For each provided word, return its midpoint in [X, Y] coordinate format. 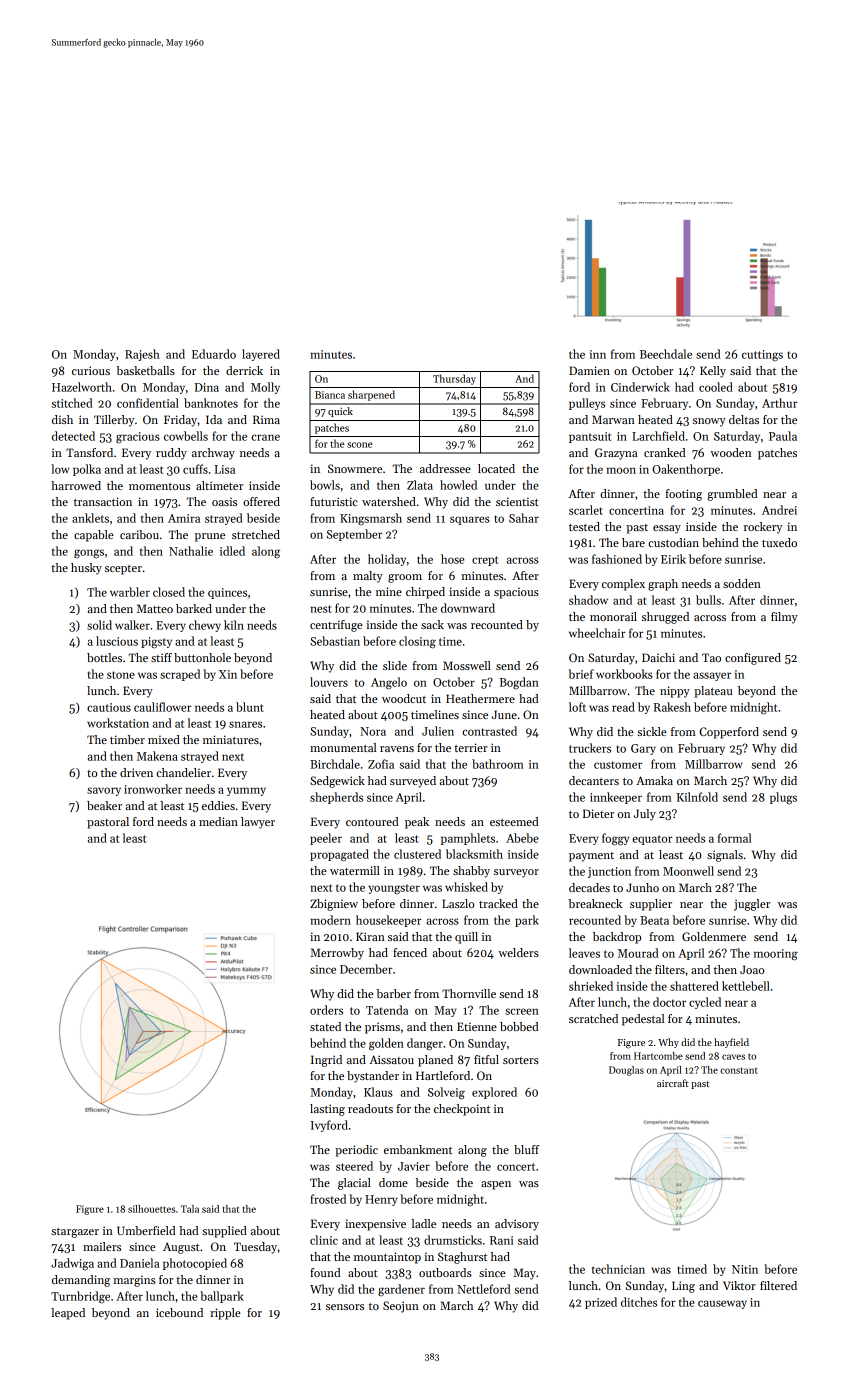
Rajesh [142, 355]
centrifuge [336, 626]
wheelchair [597, 633]
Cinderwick [640, 387]
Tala [190, 1209]
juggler [752, 905]
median [218, 821]
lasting [327, 1110]
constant [739, 1070]
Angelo [389, 683]
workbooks [624, 674]
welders [518, 952]
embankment [418, 1149]
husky [86, 569]
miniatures [231, 739]
